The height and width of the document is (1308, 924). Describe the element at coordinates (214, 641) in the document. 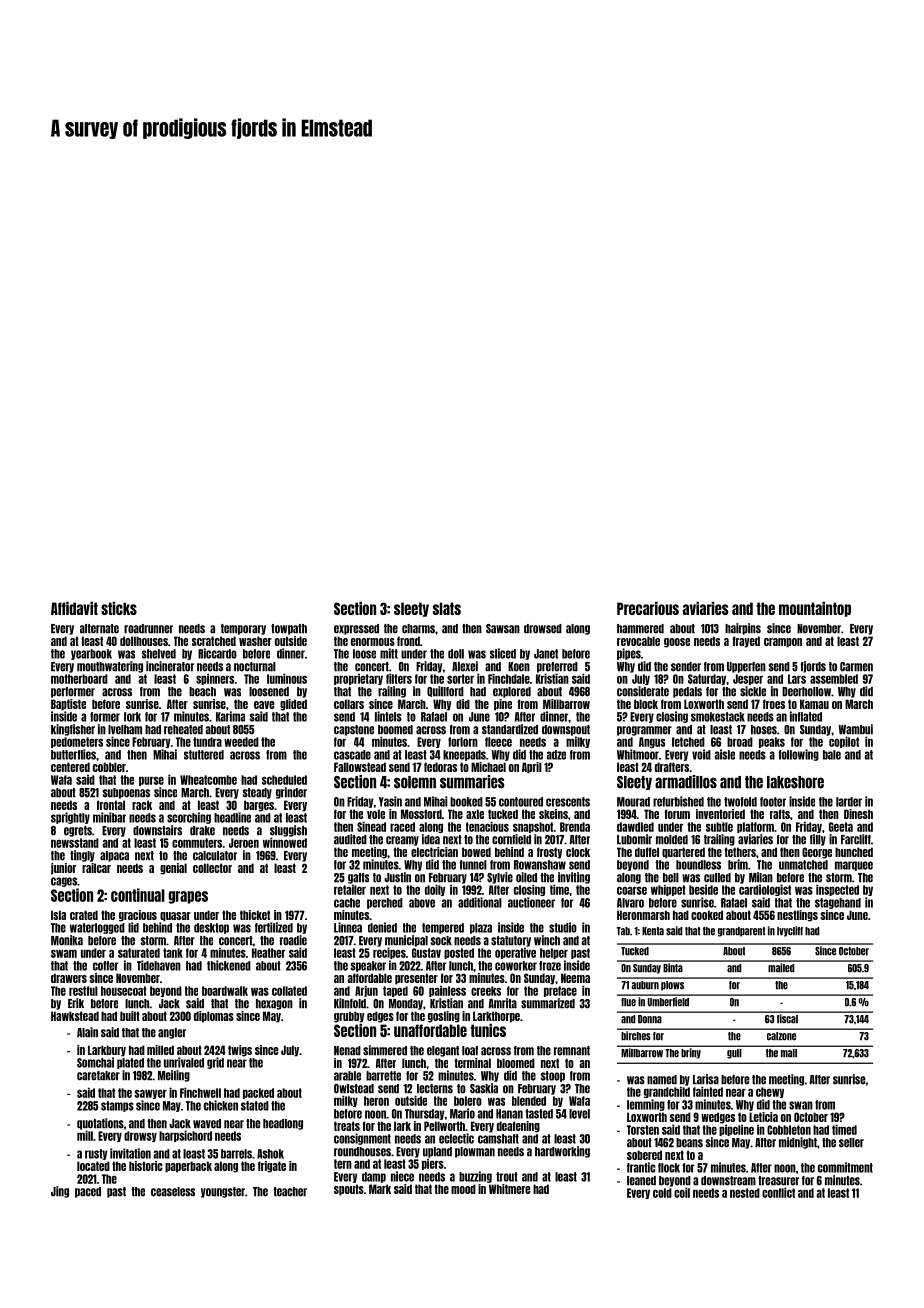

I see `scratched` at that location.
